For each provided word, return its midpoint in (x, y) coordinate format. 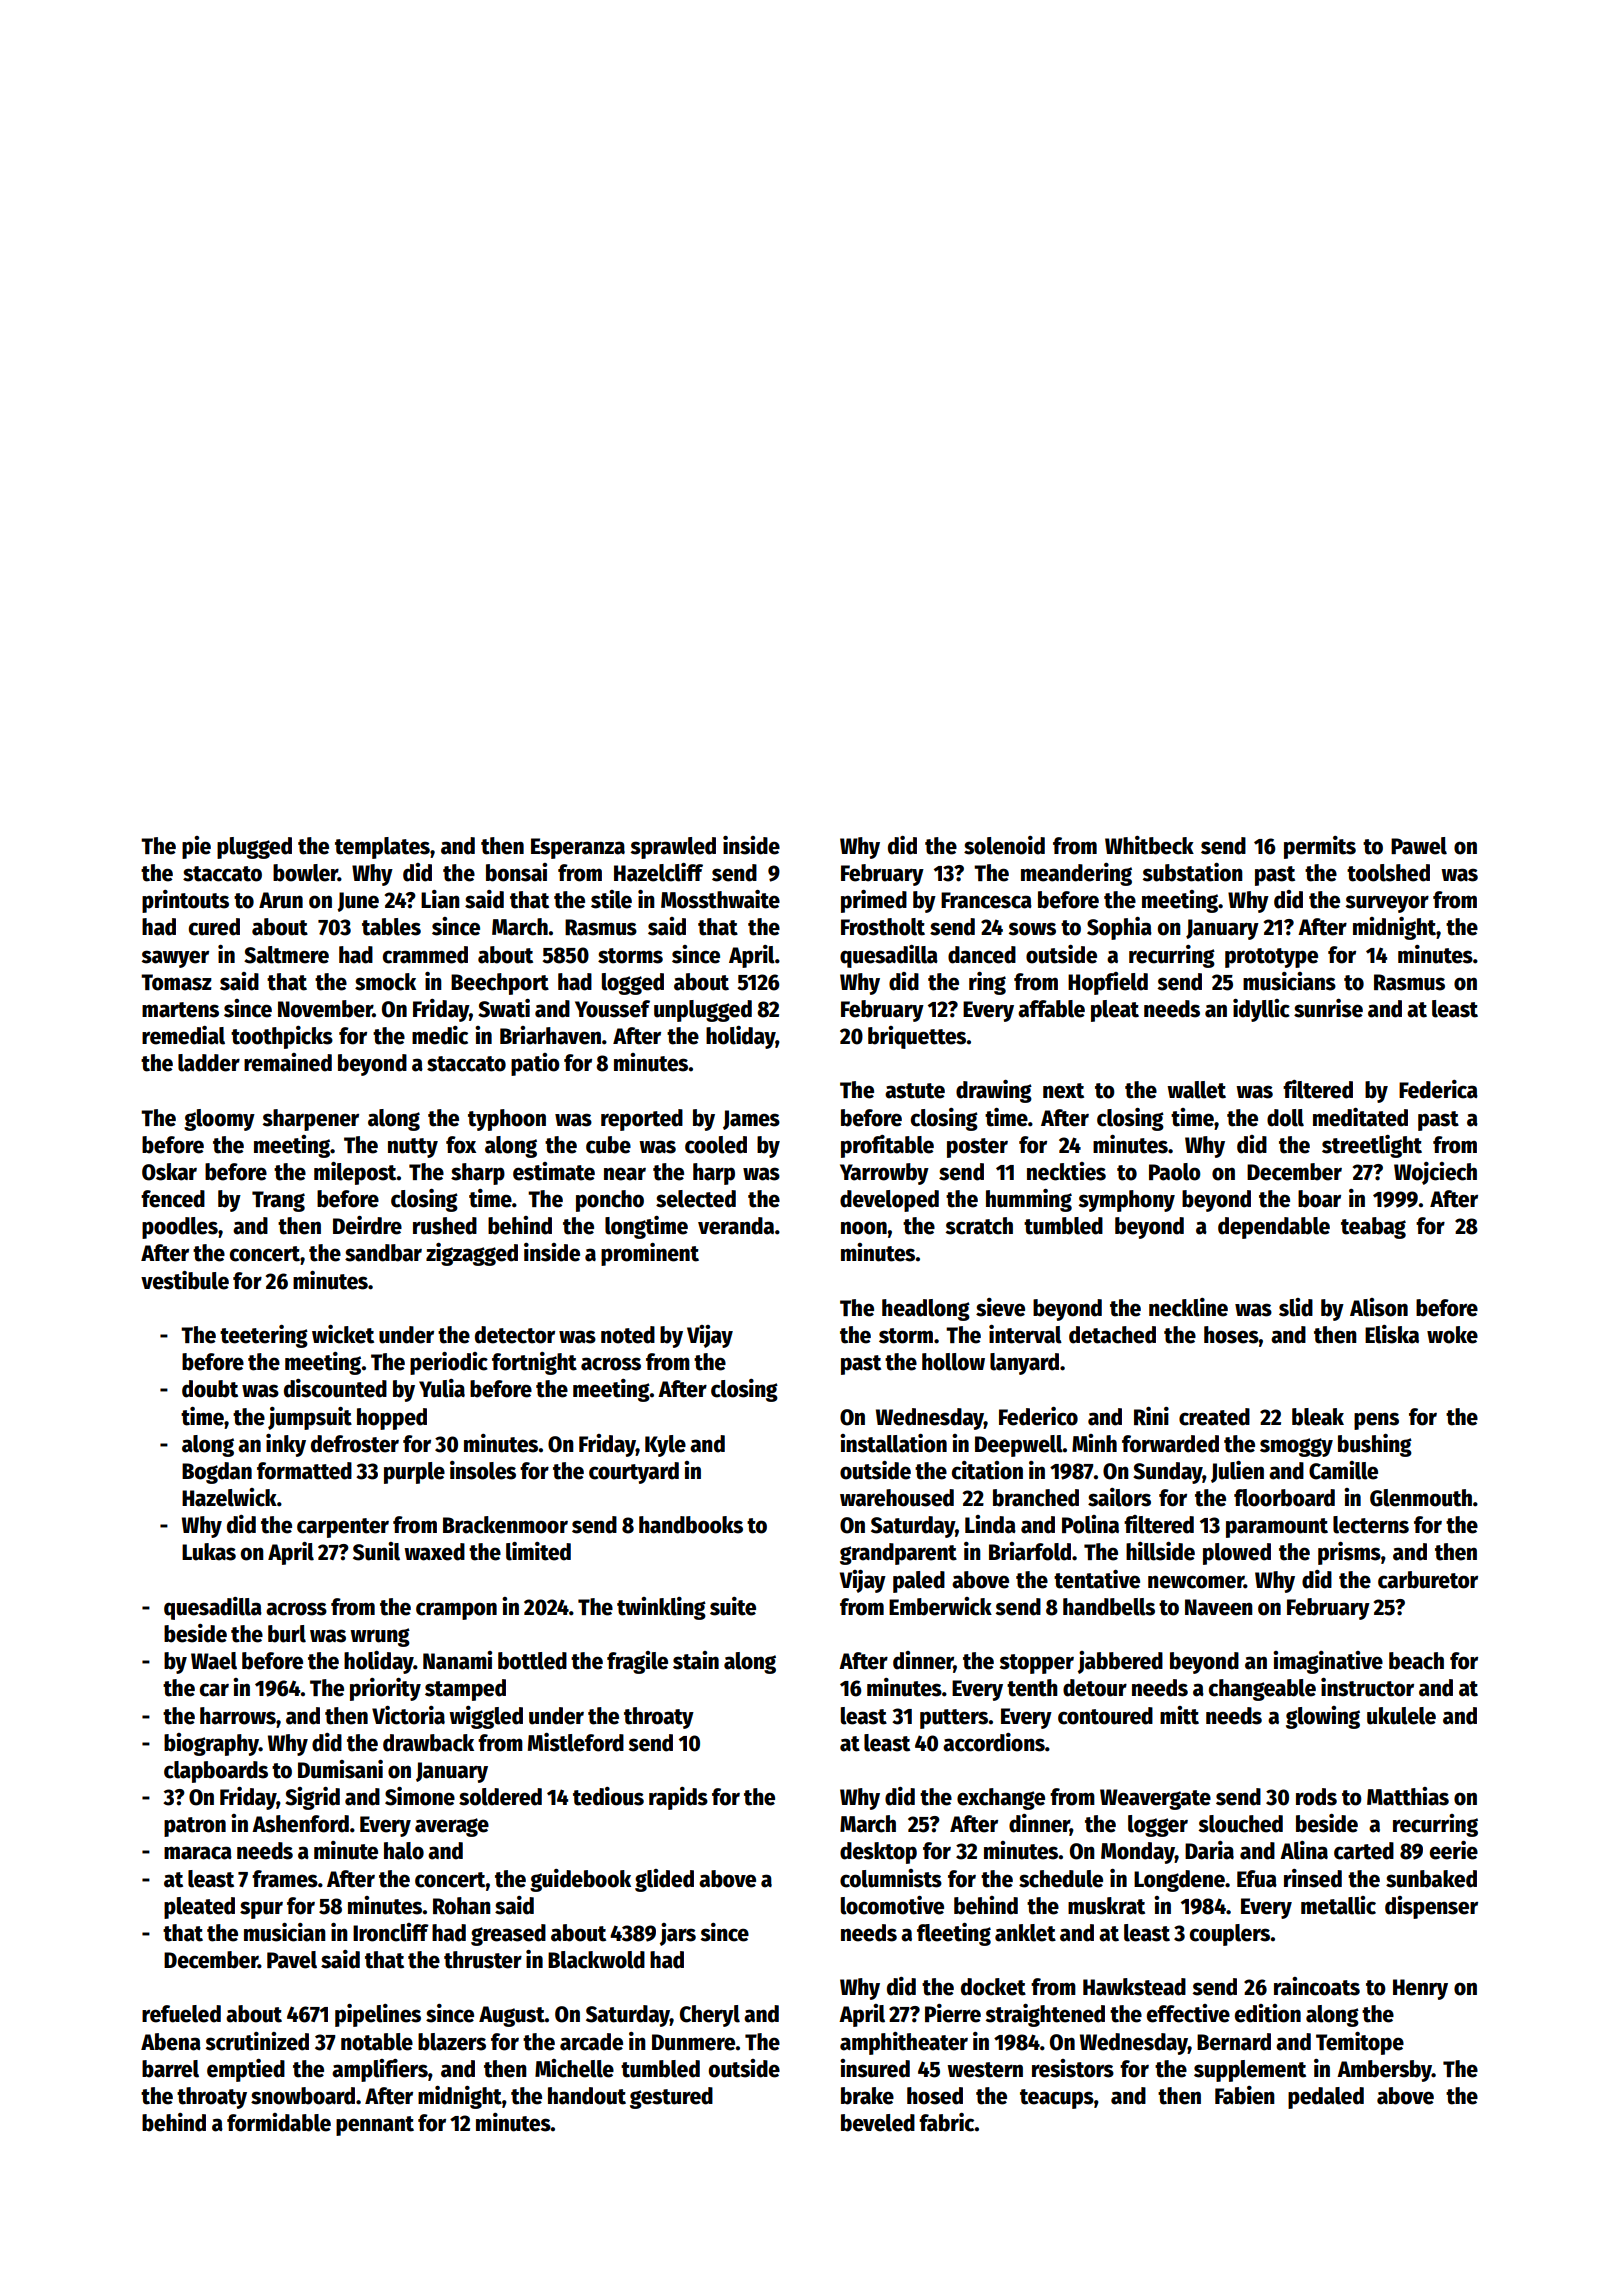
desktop (878, 1853)
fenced (173, 1199)
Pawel (1419, 846)
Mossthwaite (720, 899)
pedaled (1326, 2098)
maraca (198, 1853)
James (751, 1120)
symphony (1126, 1201)
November (325, 1009)
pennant (375, 2126)
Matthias (1408, 1796)
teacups (1057, 2099)
